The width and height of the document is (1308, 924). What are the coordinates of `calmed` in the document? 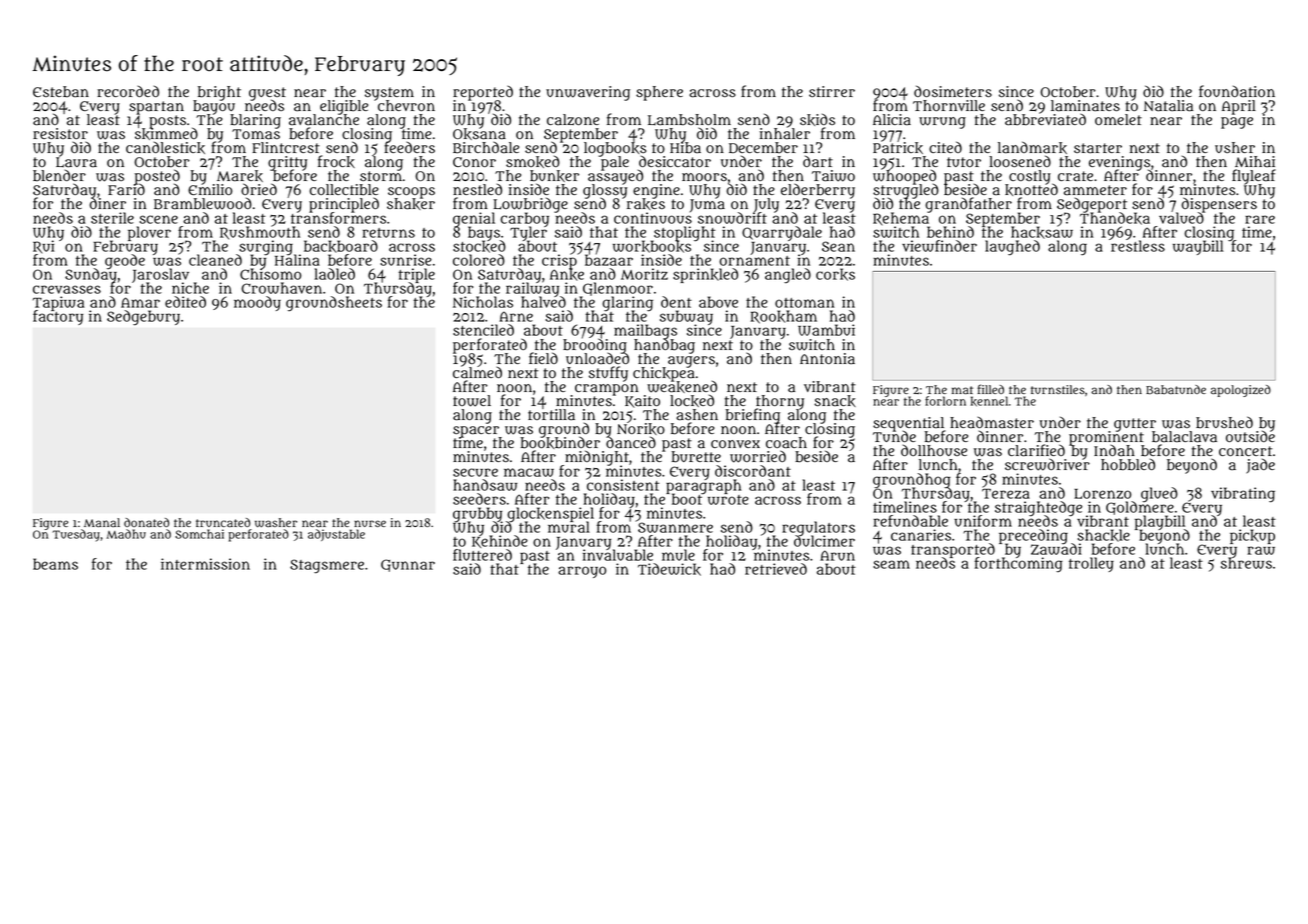 It's located at (477, 373).
